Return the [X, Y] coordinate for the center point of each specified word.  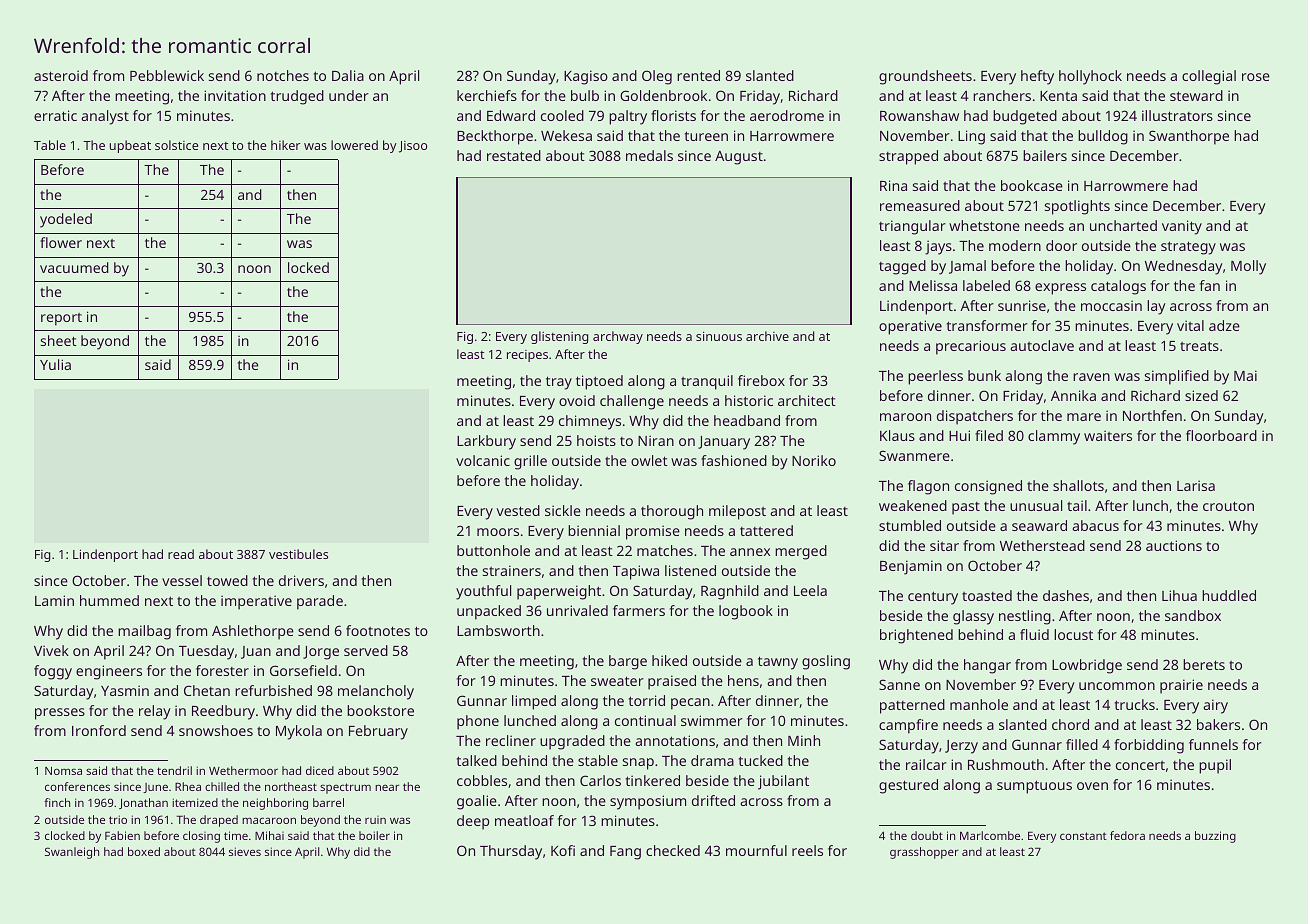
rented [698, 75]
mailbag [144, 632]
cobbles [482, 780]
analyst [105, 117]
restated [514, 155]
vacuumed [74, 267]
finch [57, 802]
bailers [1045, 155]
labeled [986, 285]
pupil [1215, 766]
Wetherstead [1042, 545]
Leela [810, 590]
